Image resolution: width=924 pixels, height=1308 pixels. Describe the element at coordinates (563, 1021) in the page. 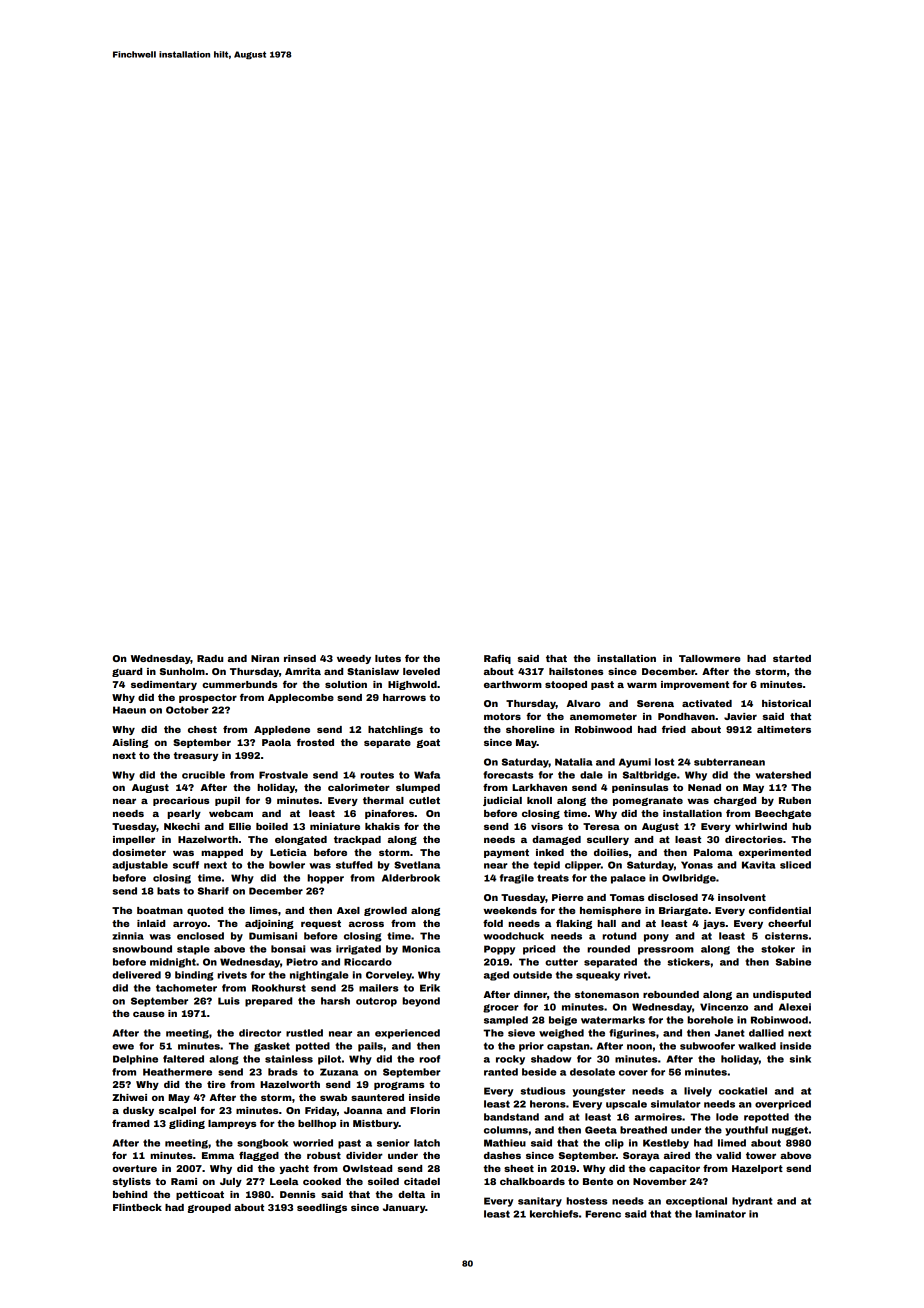

I see `beige` at that location.
